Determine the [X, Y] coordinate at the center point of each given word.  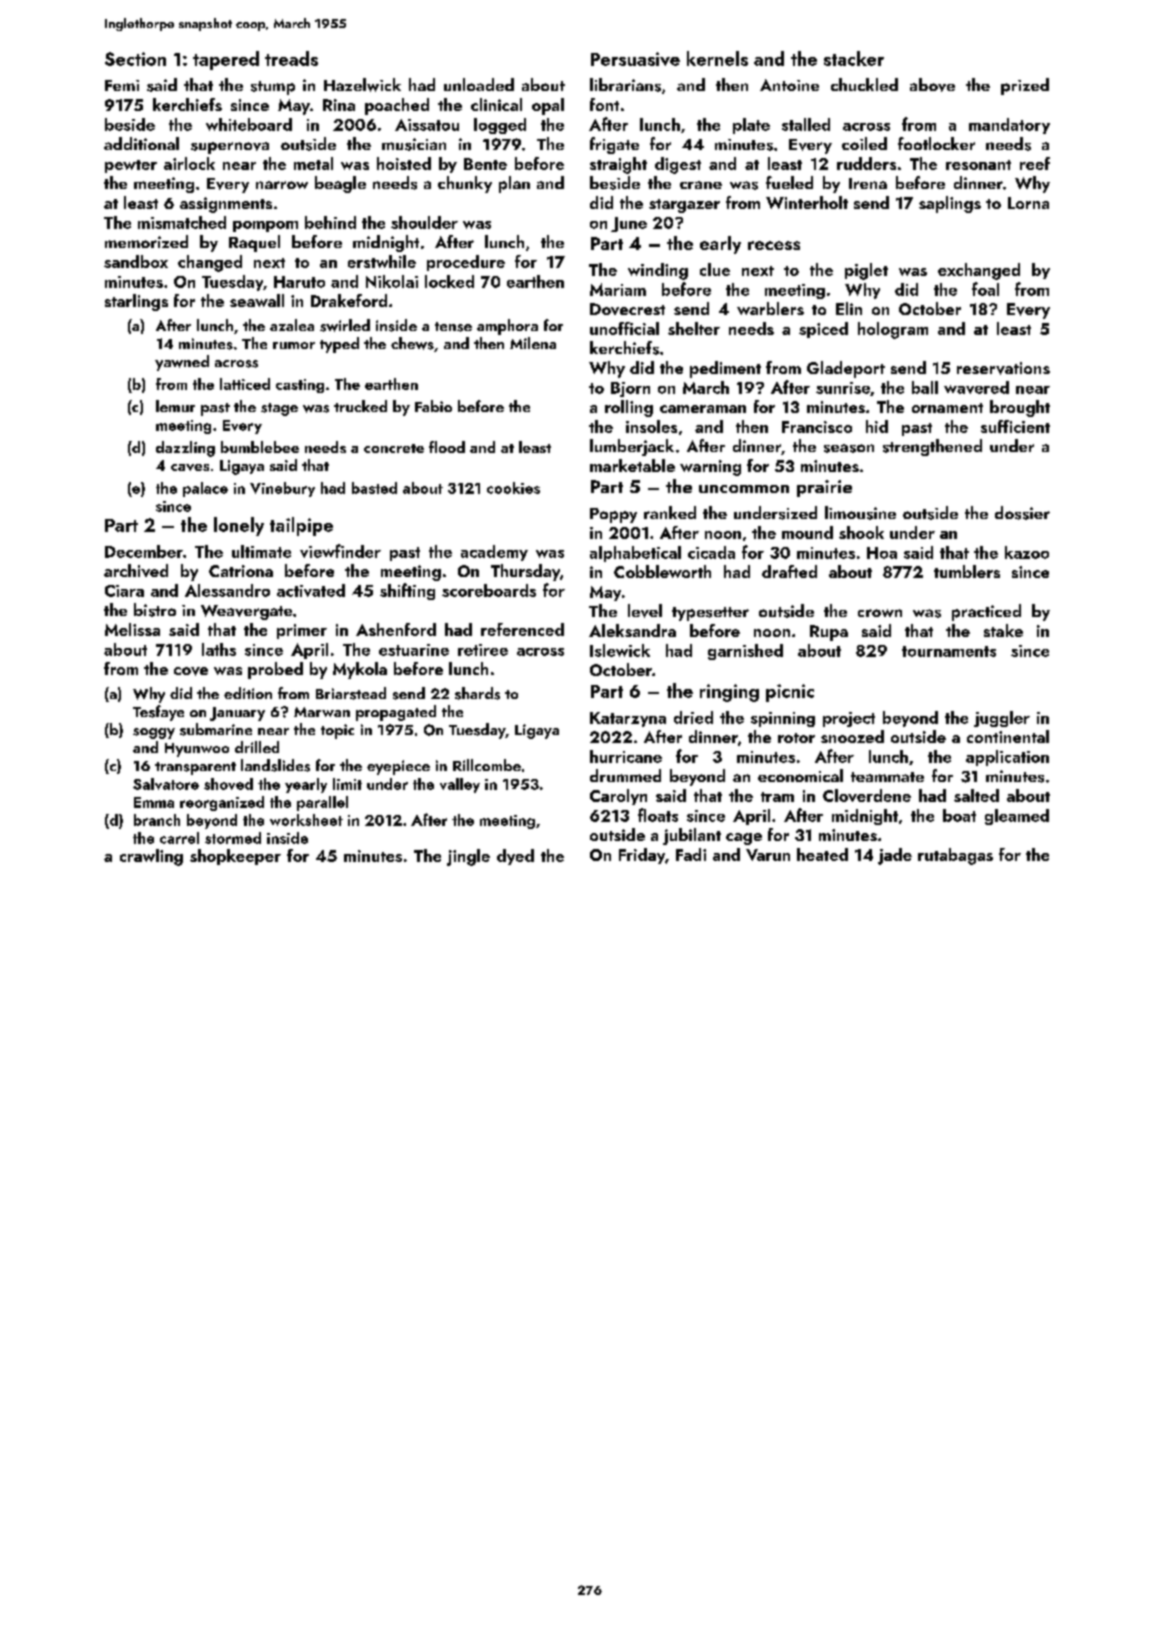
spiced [823, 330]
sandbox [136, 261]
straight [618, 165]
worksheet [306, 820]
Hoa [882, 553]
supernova [230, 148]
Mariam [618, 289]
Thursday [525, 572]
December [144, 551]
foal [985, 289]
